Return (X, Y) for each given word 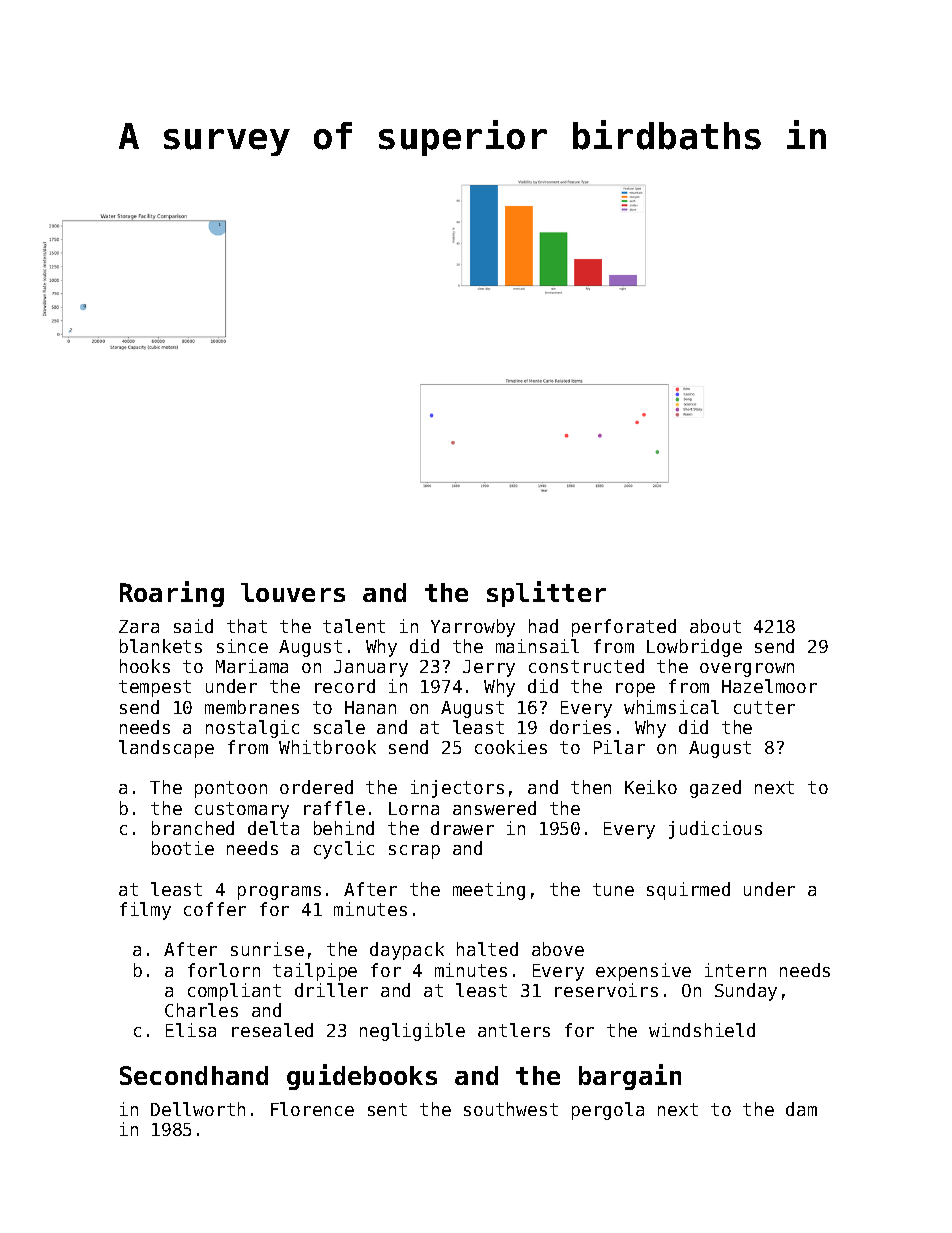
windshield (702, 1030)
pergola (608, 1111)
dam (801, 1109)
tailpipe (315, 972)
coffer (215, 909)
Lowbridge (694, 648)
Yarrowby (473, 628)
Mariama (252, 666)
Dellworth (198, 1109)
